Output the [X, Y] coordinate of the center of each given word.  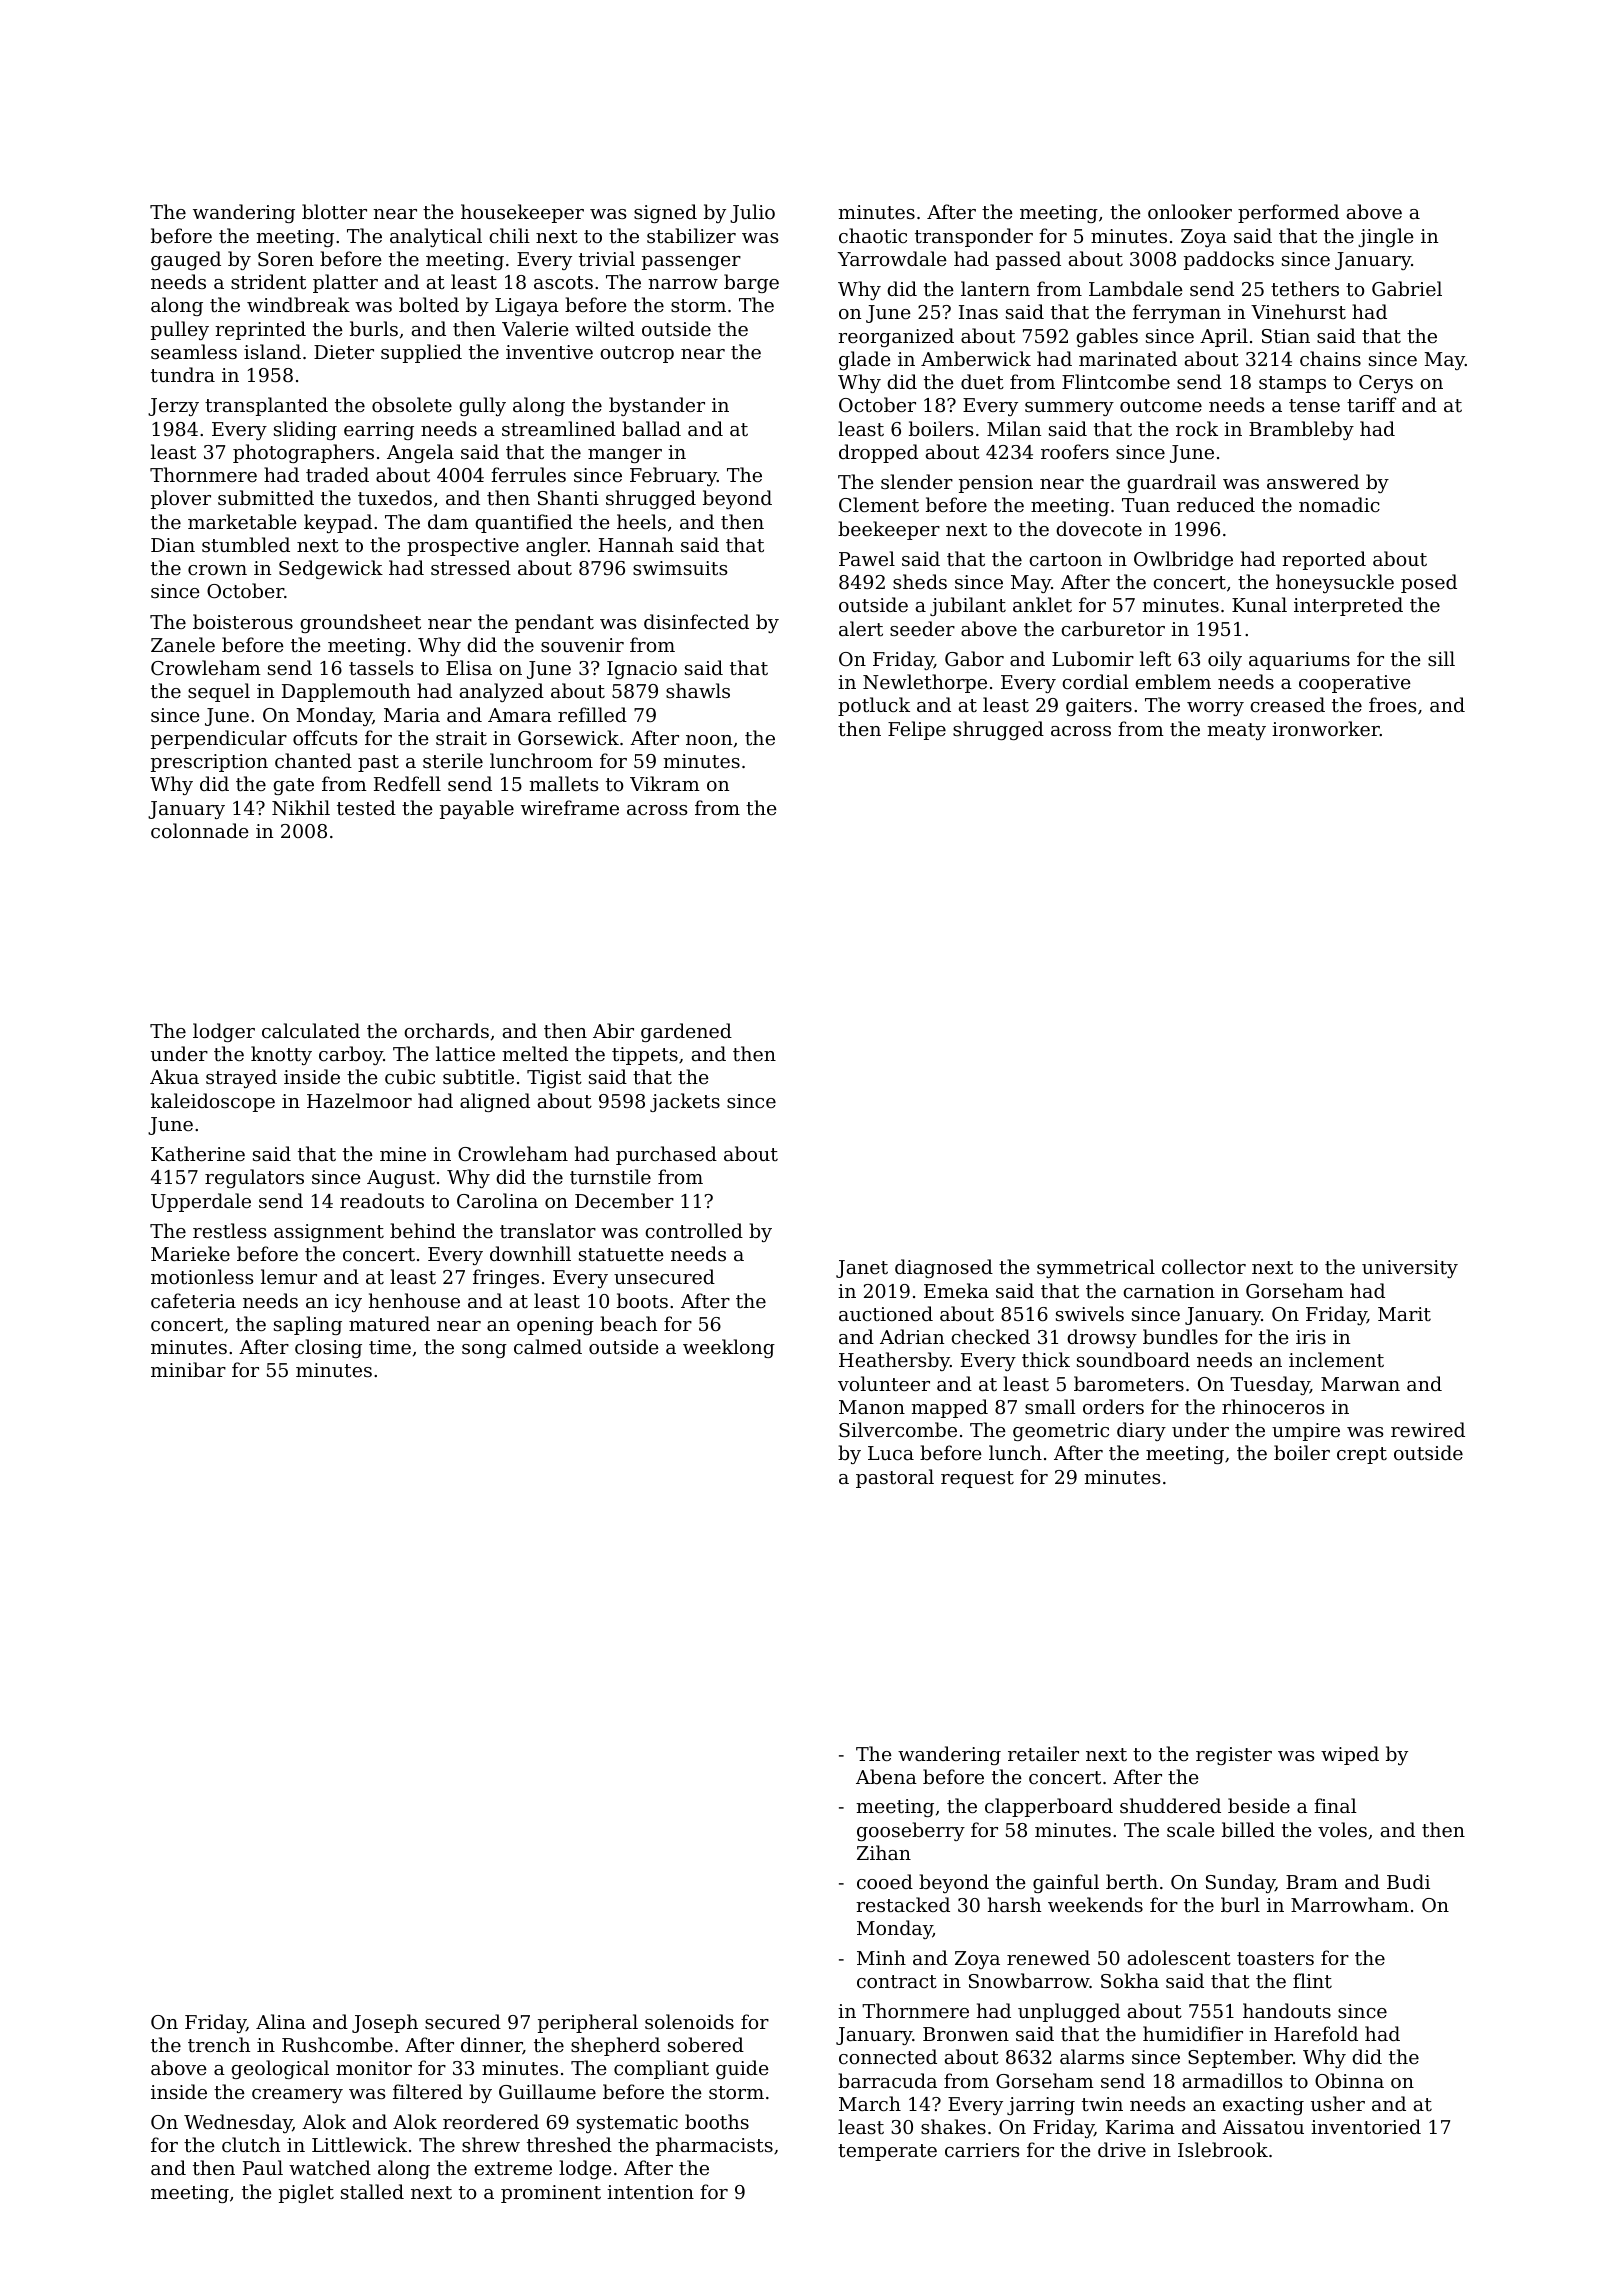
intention [650, 2192]
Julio [752, 213]
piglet [306, 2193]
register [1234, 1756]
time [390, 1347]
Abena [886, 1776]
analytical [436, 237]
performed [1288, 213]
